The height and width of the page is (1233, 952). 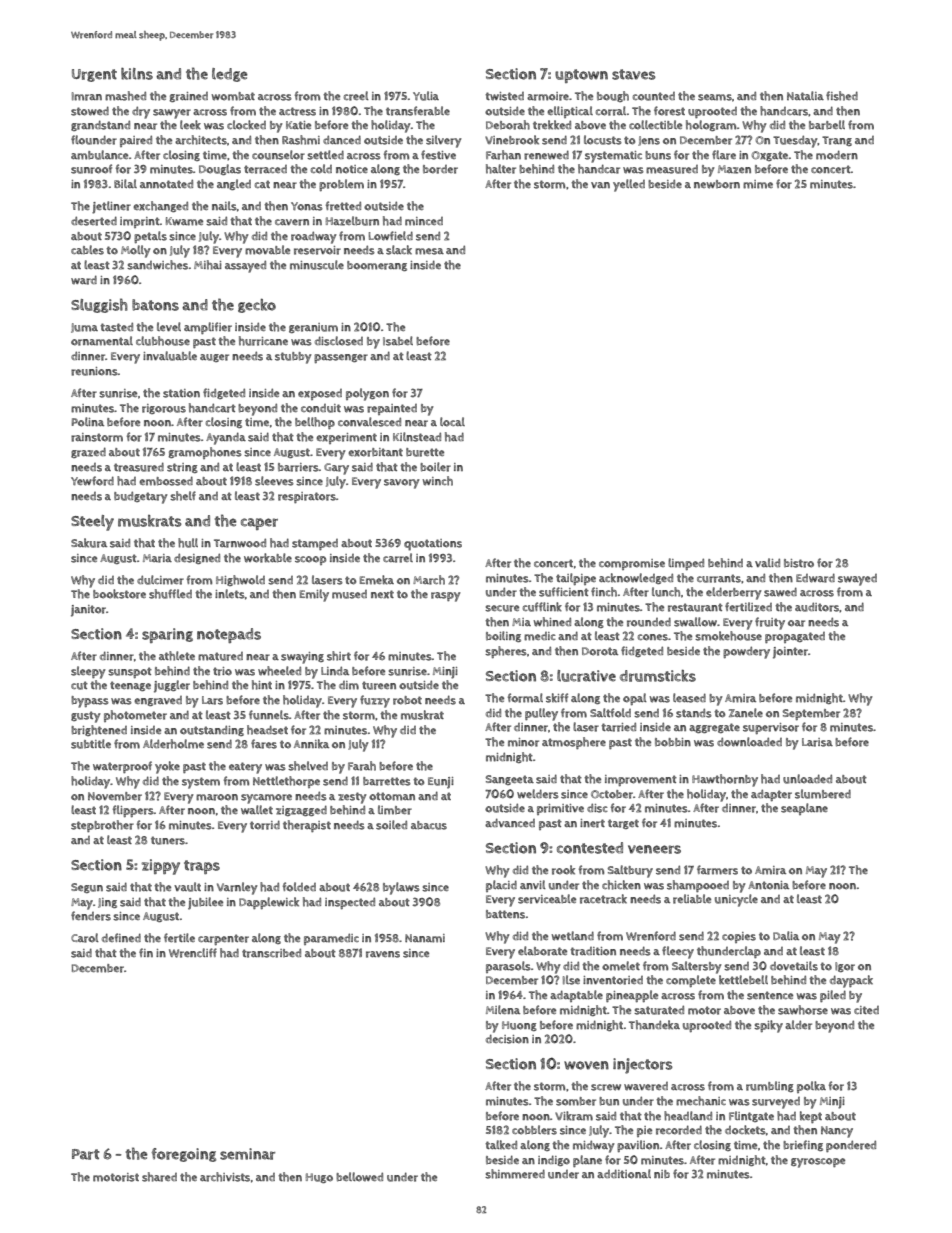 What do you see at coordinates (402, 484) in the page?
I see `savory` at bounding box center [402, 484].
